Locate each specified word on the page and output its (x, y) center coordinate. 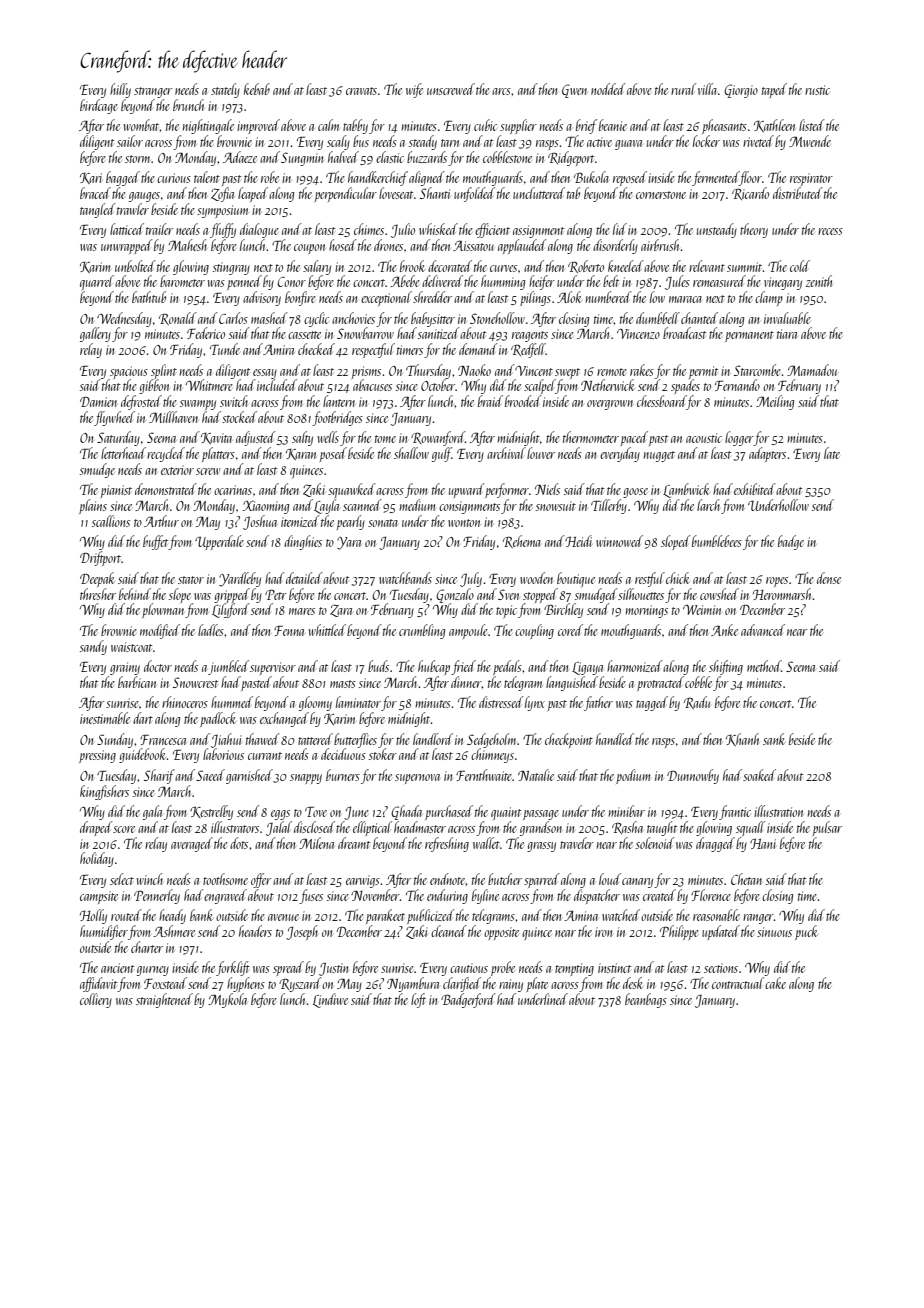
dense (829, 578)
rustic (817, 90)
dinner (466, 682)
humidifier (104, 932)
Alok (569, 297)
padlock (218, 719)
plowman (164, 610)
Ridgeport (571, 158)
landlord (433, 739)
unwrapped (127, 246)
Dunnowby (693, 776)
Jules (677, 282)
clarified (462, 984)
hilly (120, 90)
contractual (738, 983)
